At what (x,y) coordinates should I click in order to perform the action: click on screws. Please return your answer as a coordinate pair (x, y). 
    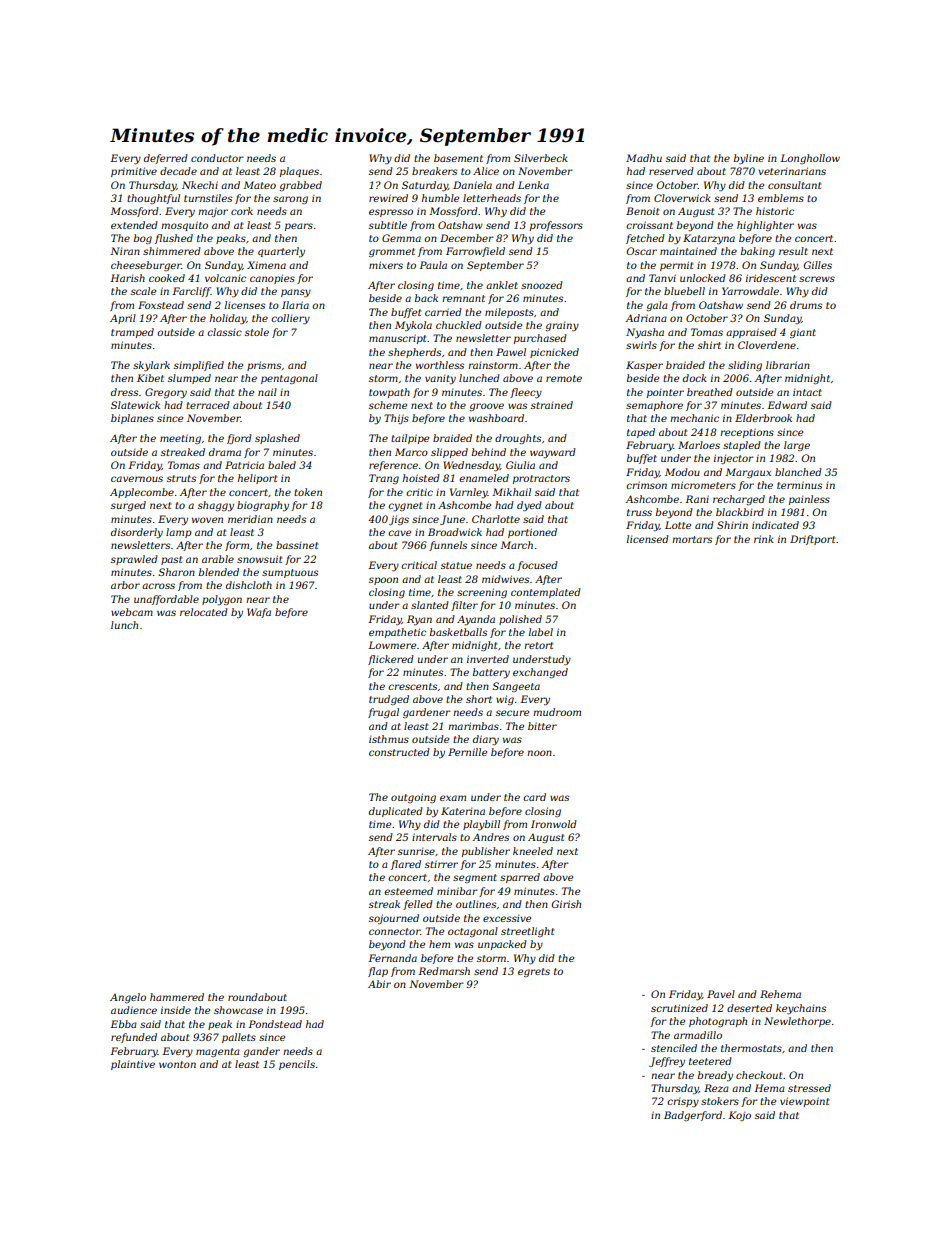
    Looking at the image, I should click on (817, 279).
